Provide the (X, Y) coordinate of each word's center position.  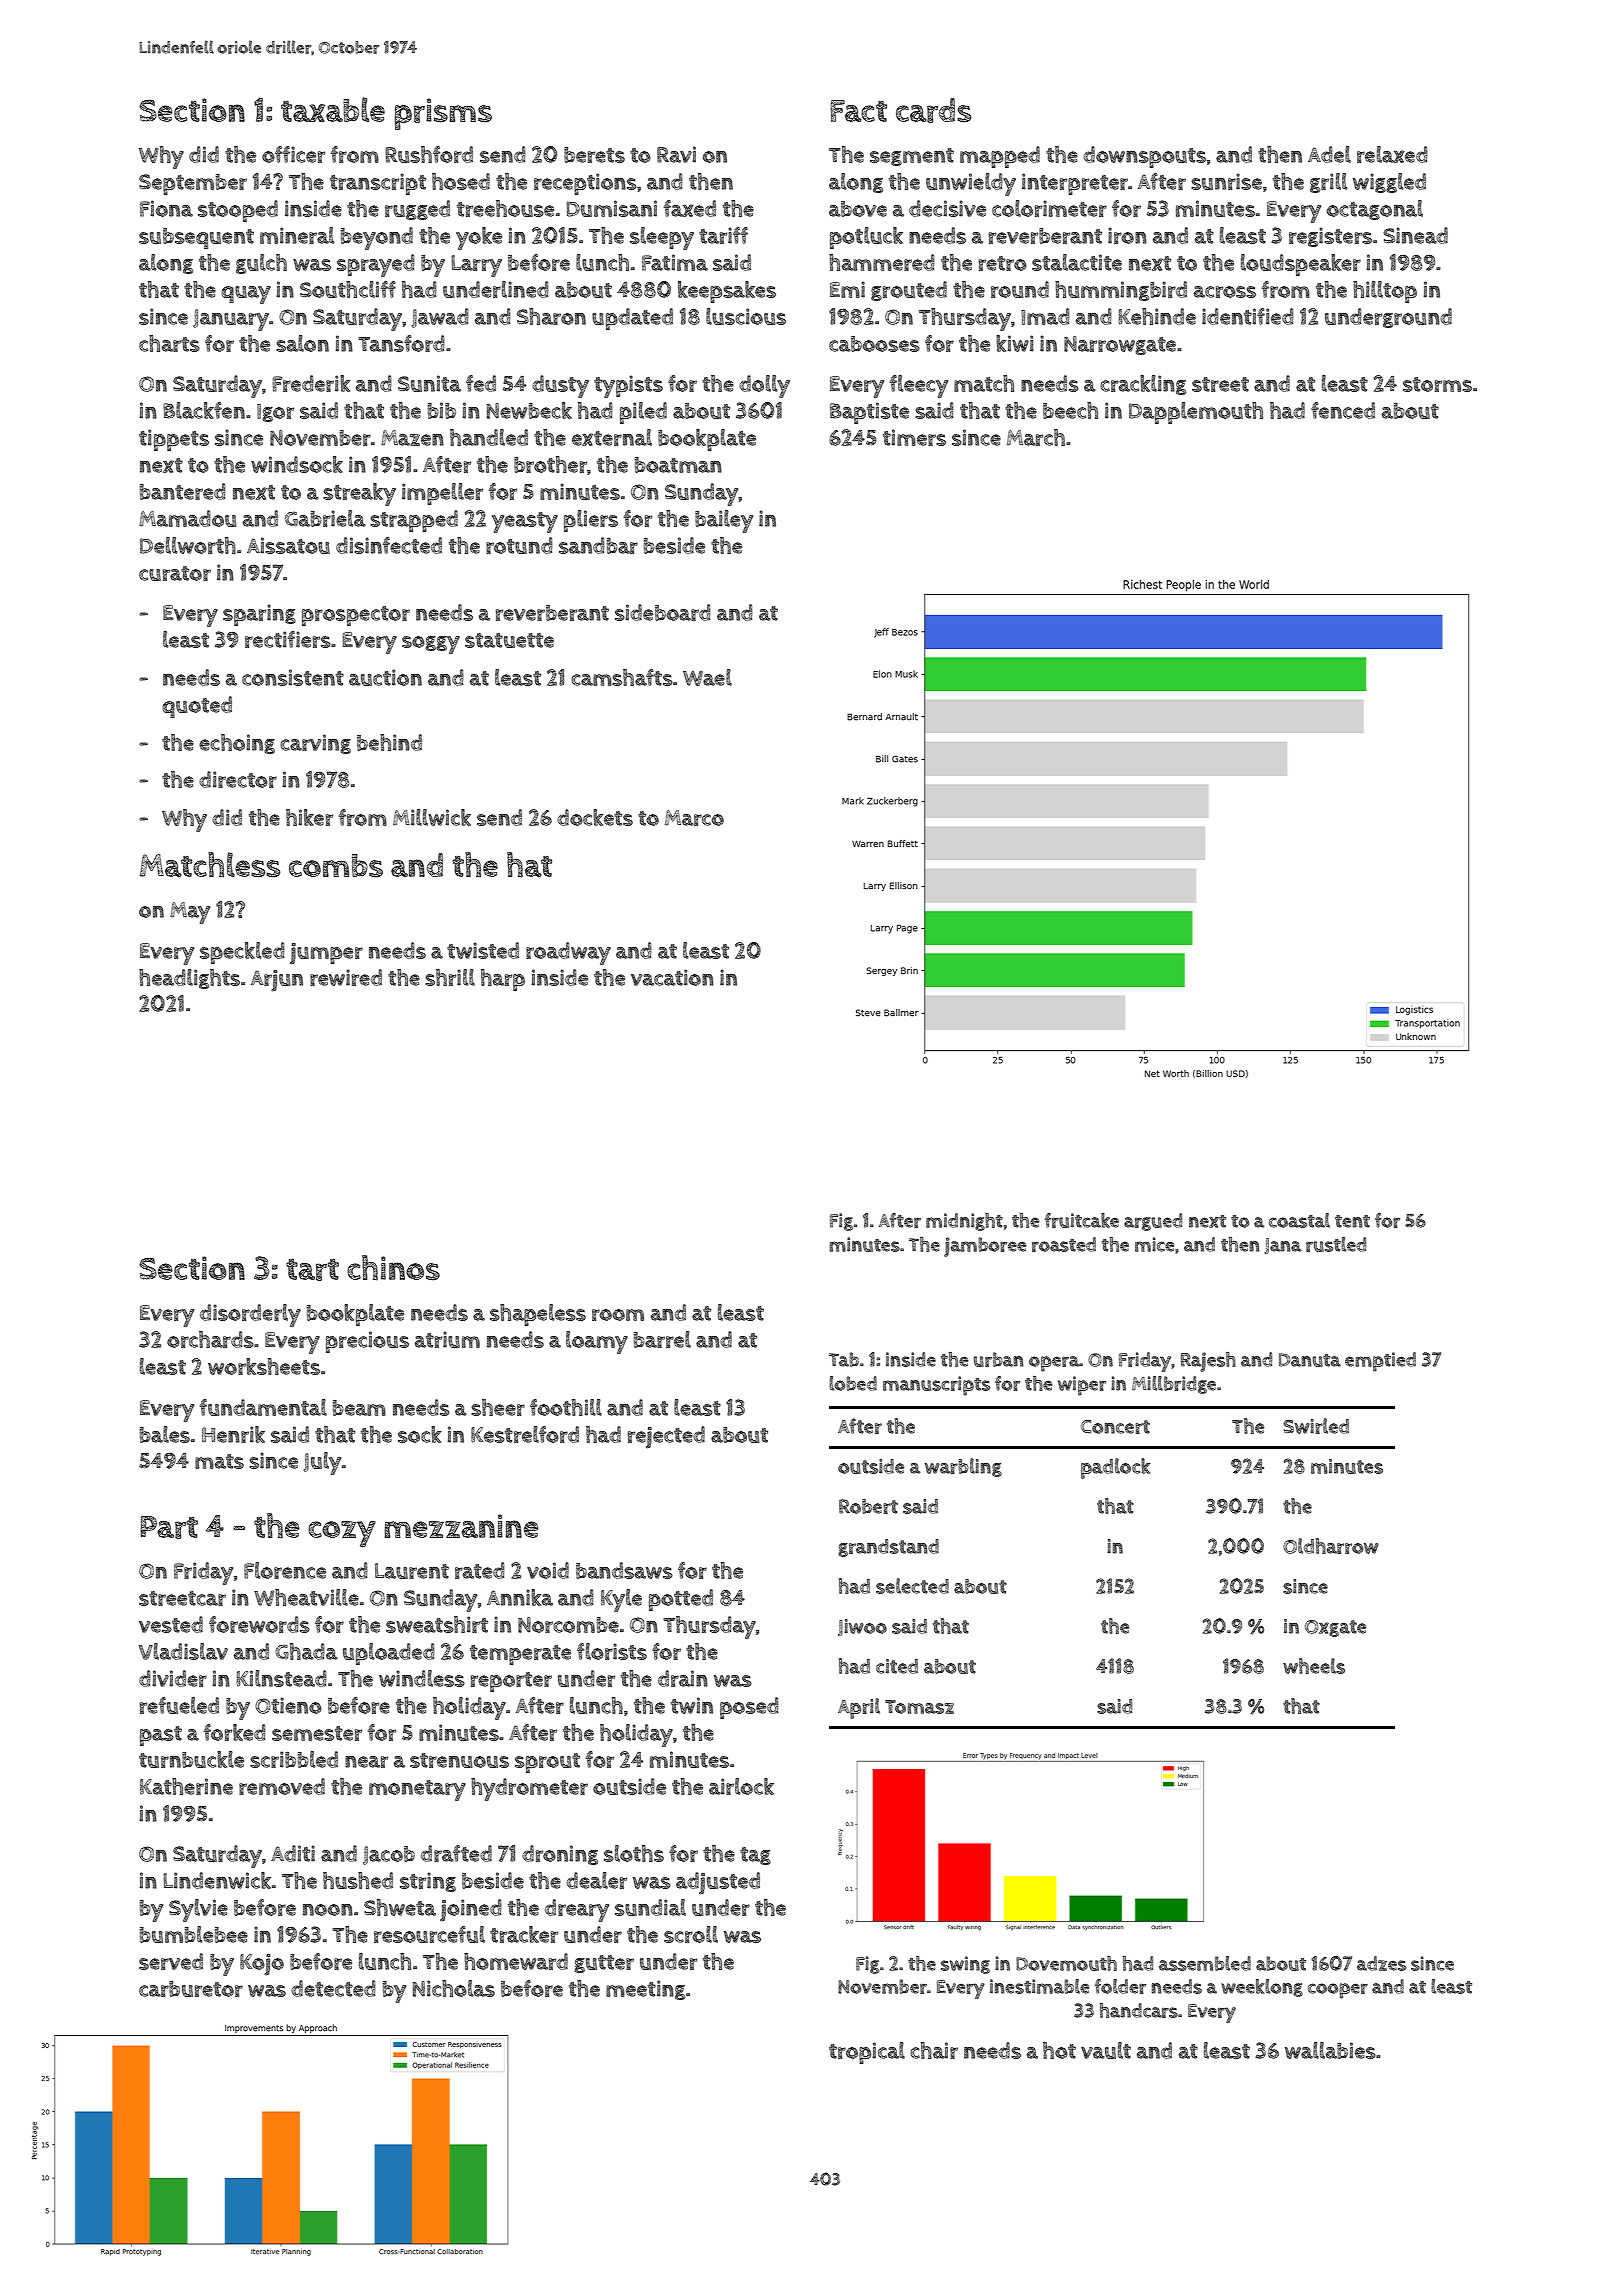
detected (333, 1988)
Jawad (440, 318)
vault (1106, 2050)
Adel (1329, 154)
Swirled (1316, 1426)
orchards (210, 1339)
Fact (858, 111)
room (618, 1315)
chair (934, 2050)
